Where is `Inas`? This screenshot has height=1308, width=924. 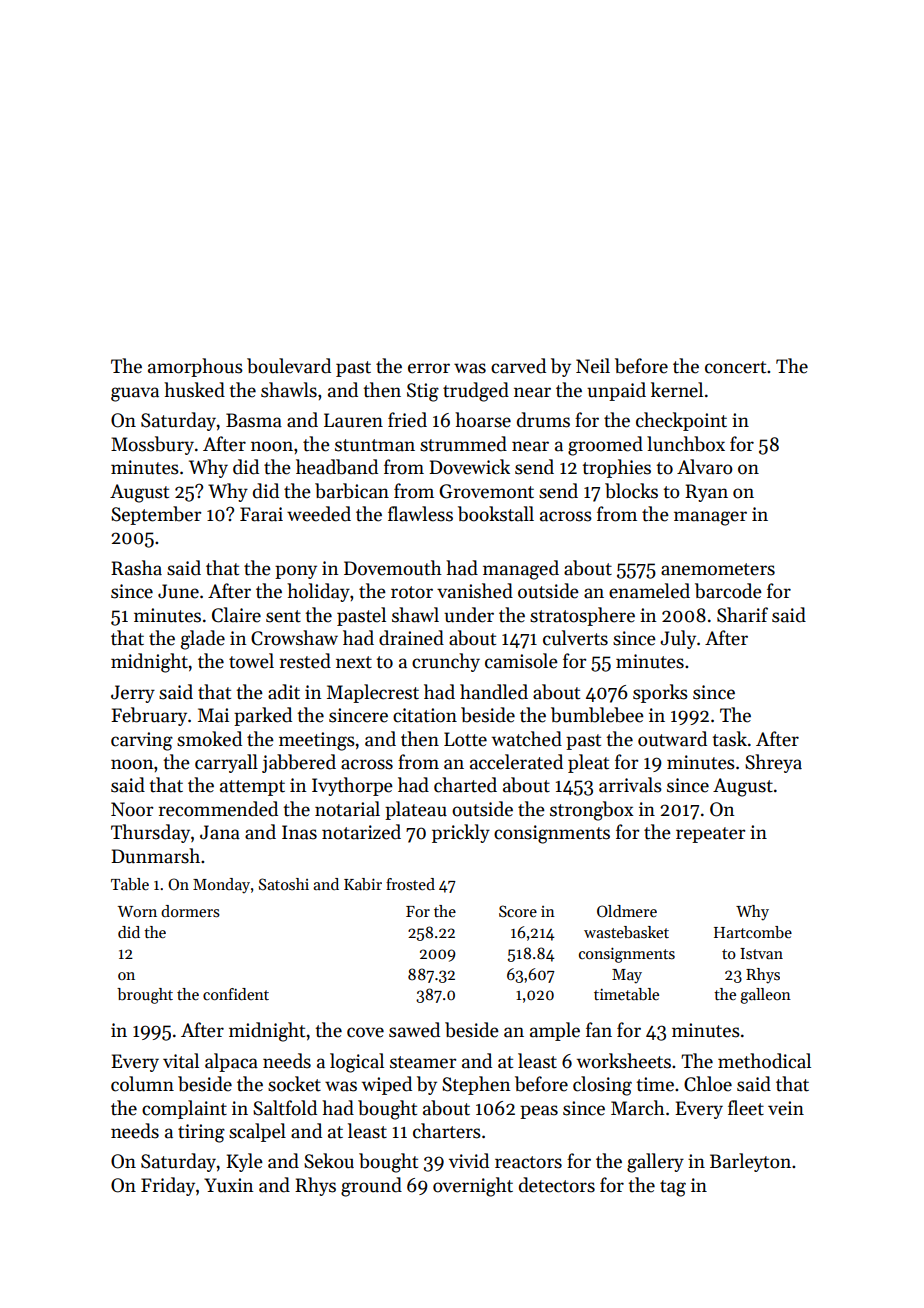 Inas is located at coordinates (299, 832).
